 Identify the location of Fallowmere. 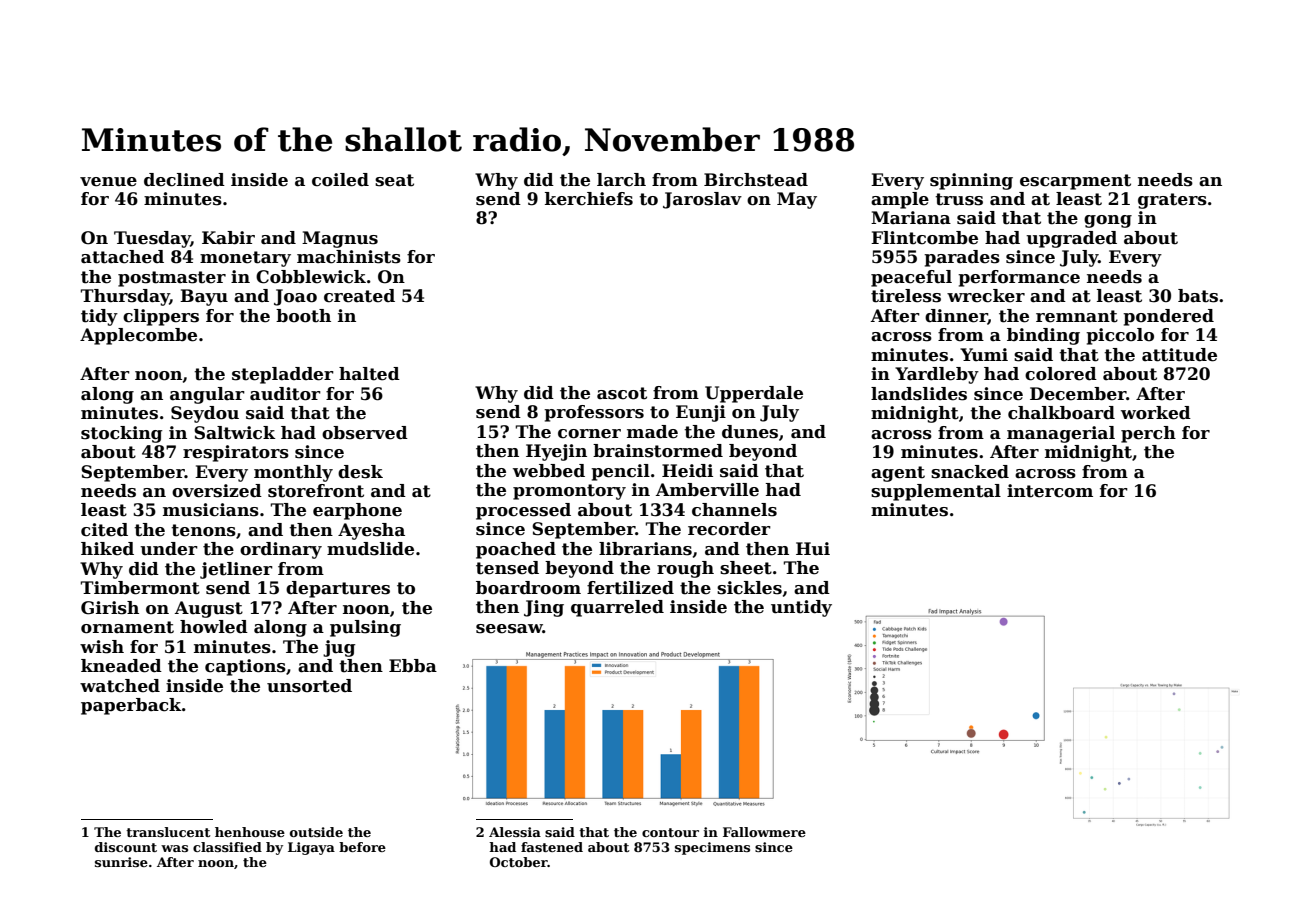
(764, 832).
